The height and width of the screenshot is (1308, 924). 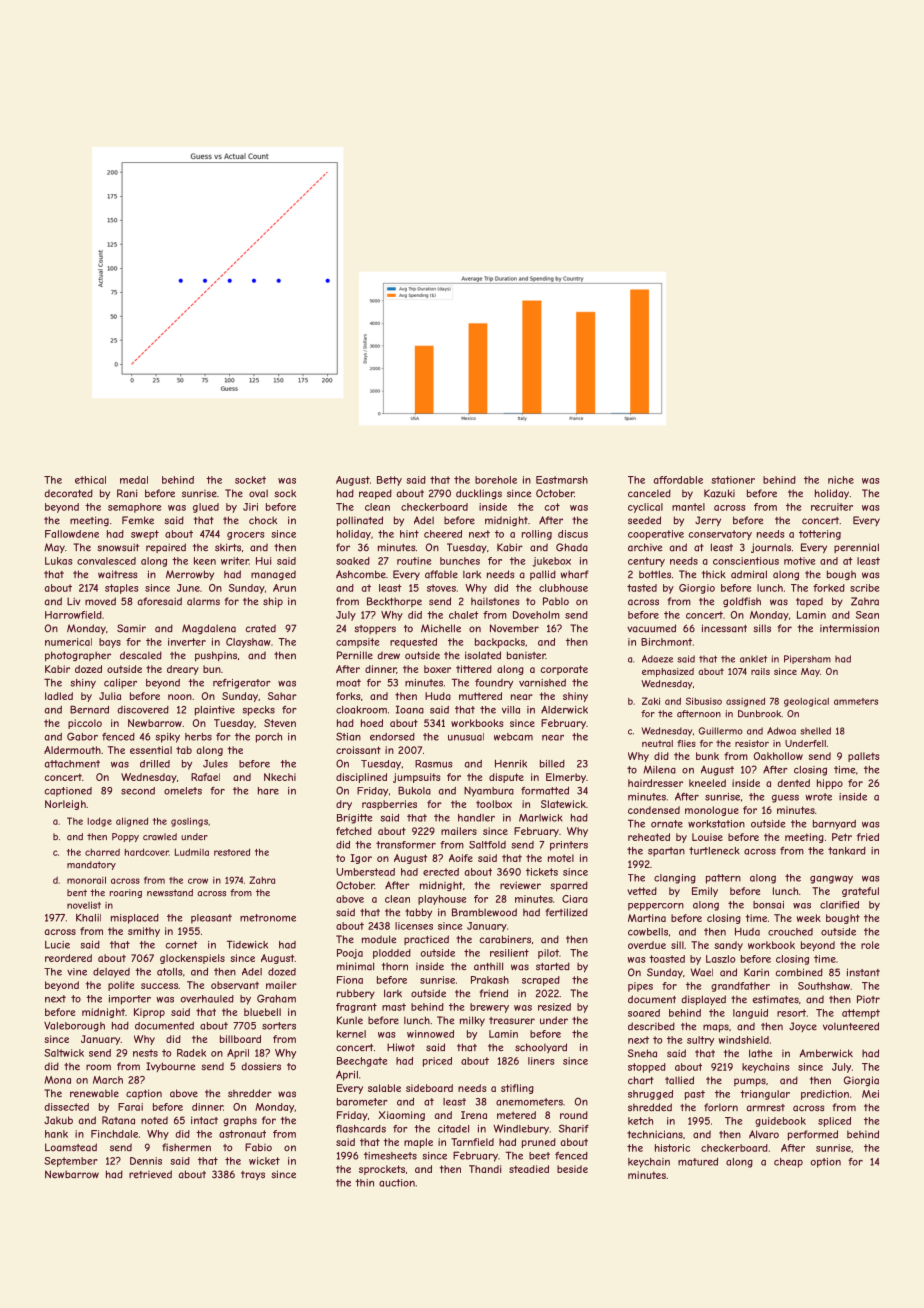 What do you see at coordinates (59, 561) in the screenshot?
I see `Lukas` at bounding box center [59, 561].
